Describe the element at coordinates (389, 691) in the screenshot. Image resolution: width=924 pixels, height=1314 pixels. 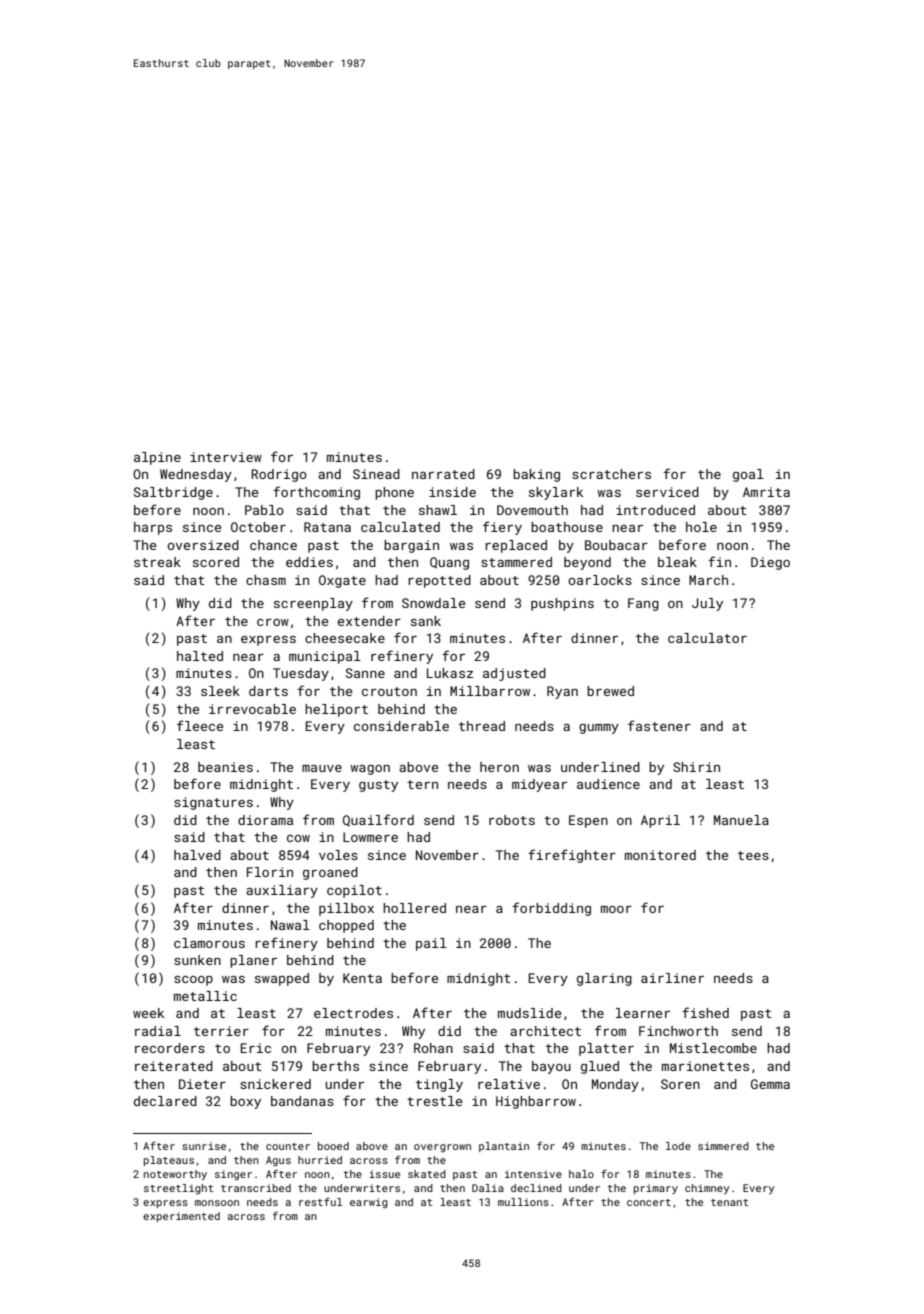
I see `crouton` at that location.
